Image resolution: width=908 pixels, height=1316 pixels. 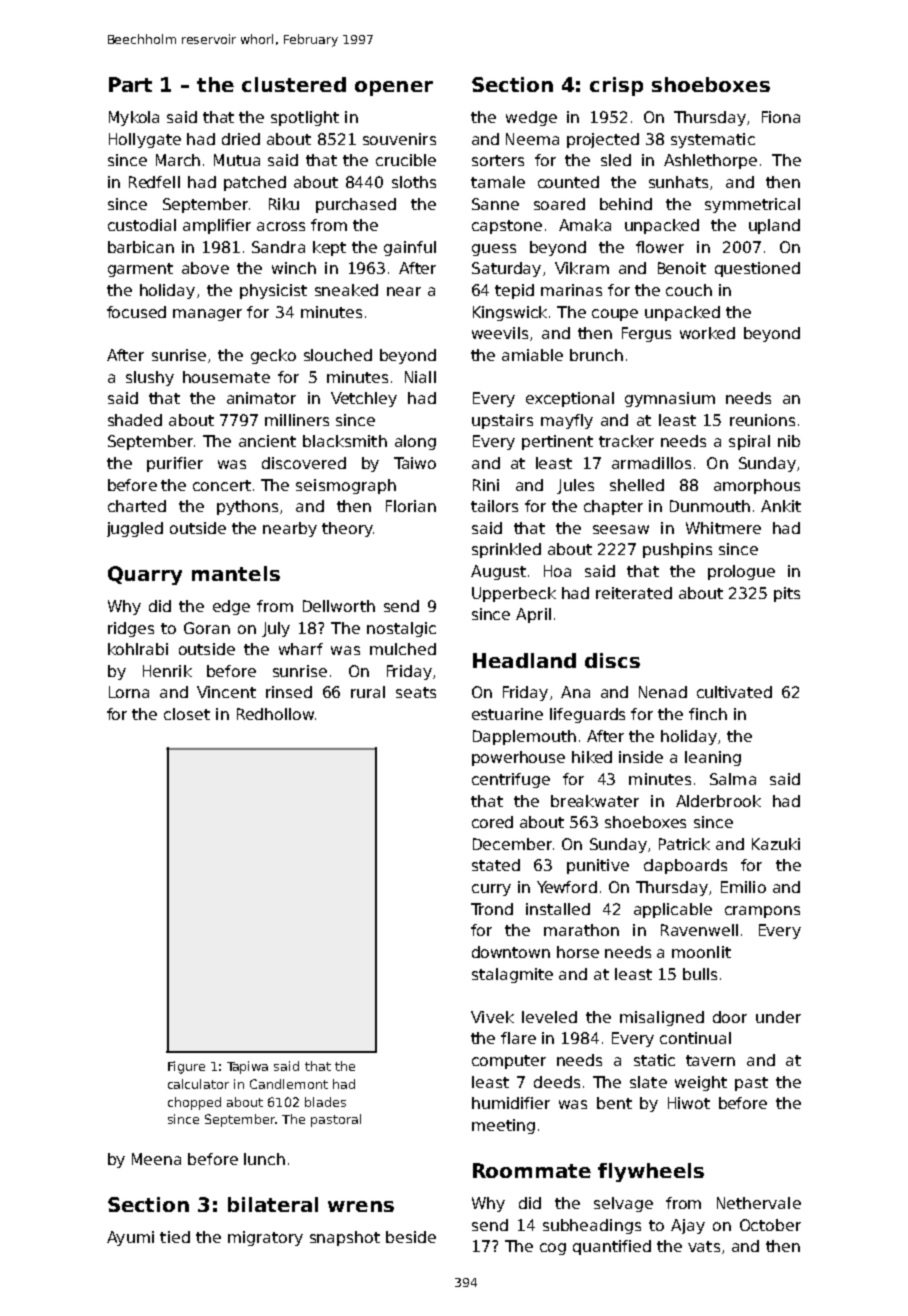 What do you see at coordinates (509, 1062) in the screenshot?
I see `computer` at bounding box center [509, 1062].
